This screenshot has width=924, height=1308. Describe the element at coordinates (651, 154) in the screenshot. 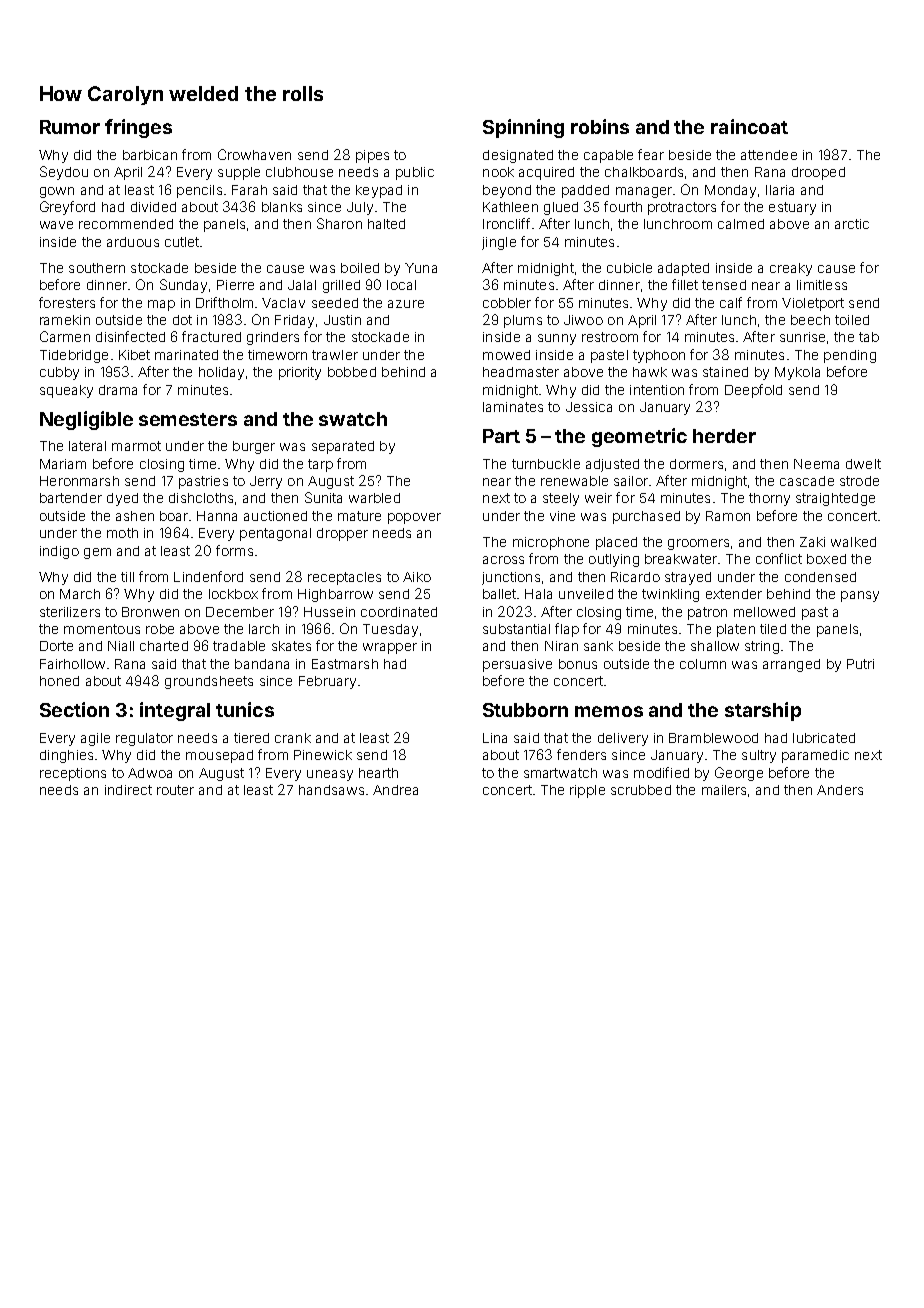

I see `fear` at that location.
